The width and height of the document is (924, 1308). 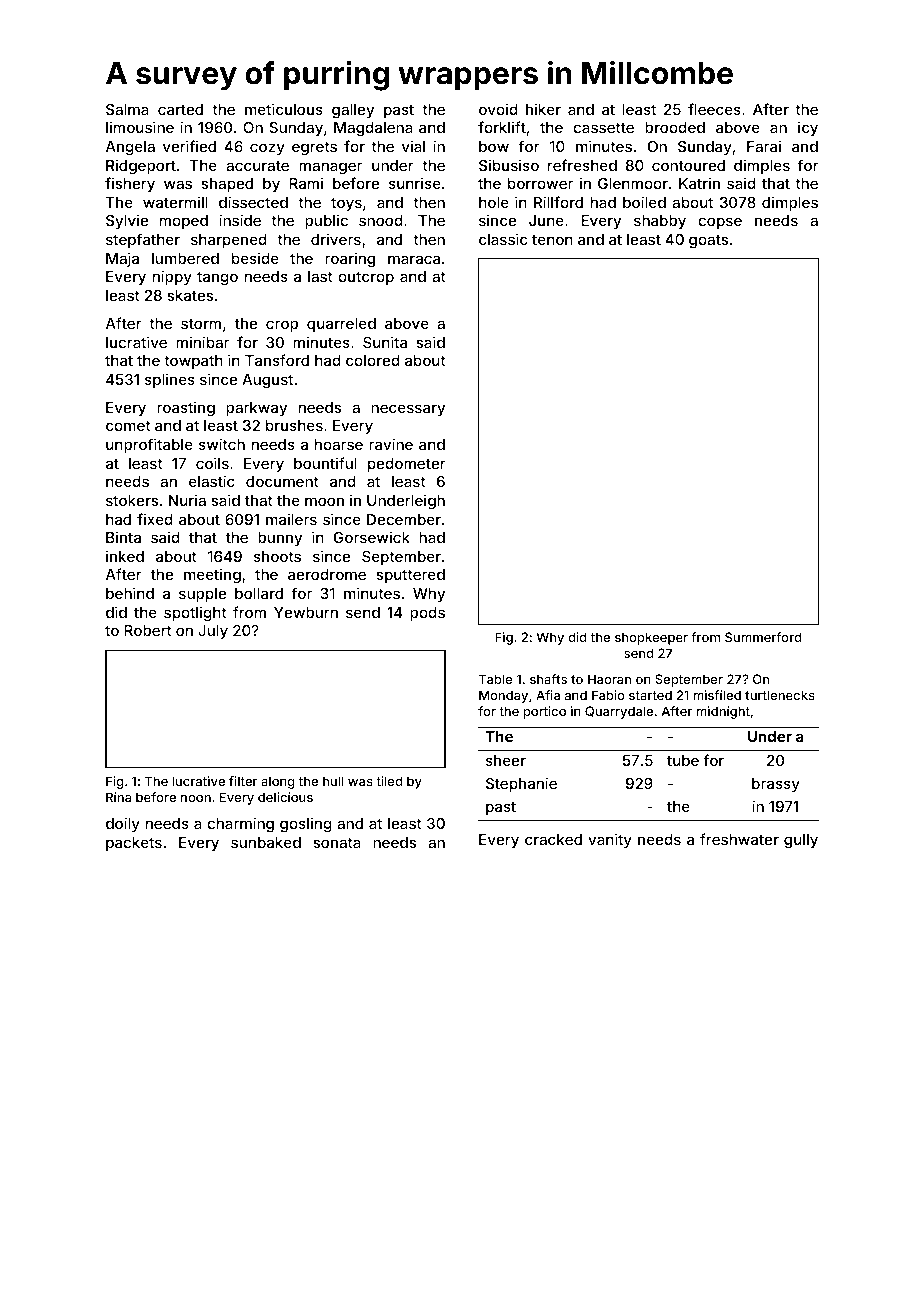 I want to click on minibar, so click(x=202, y=342).
